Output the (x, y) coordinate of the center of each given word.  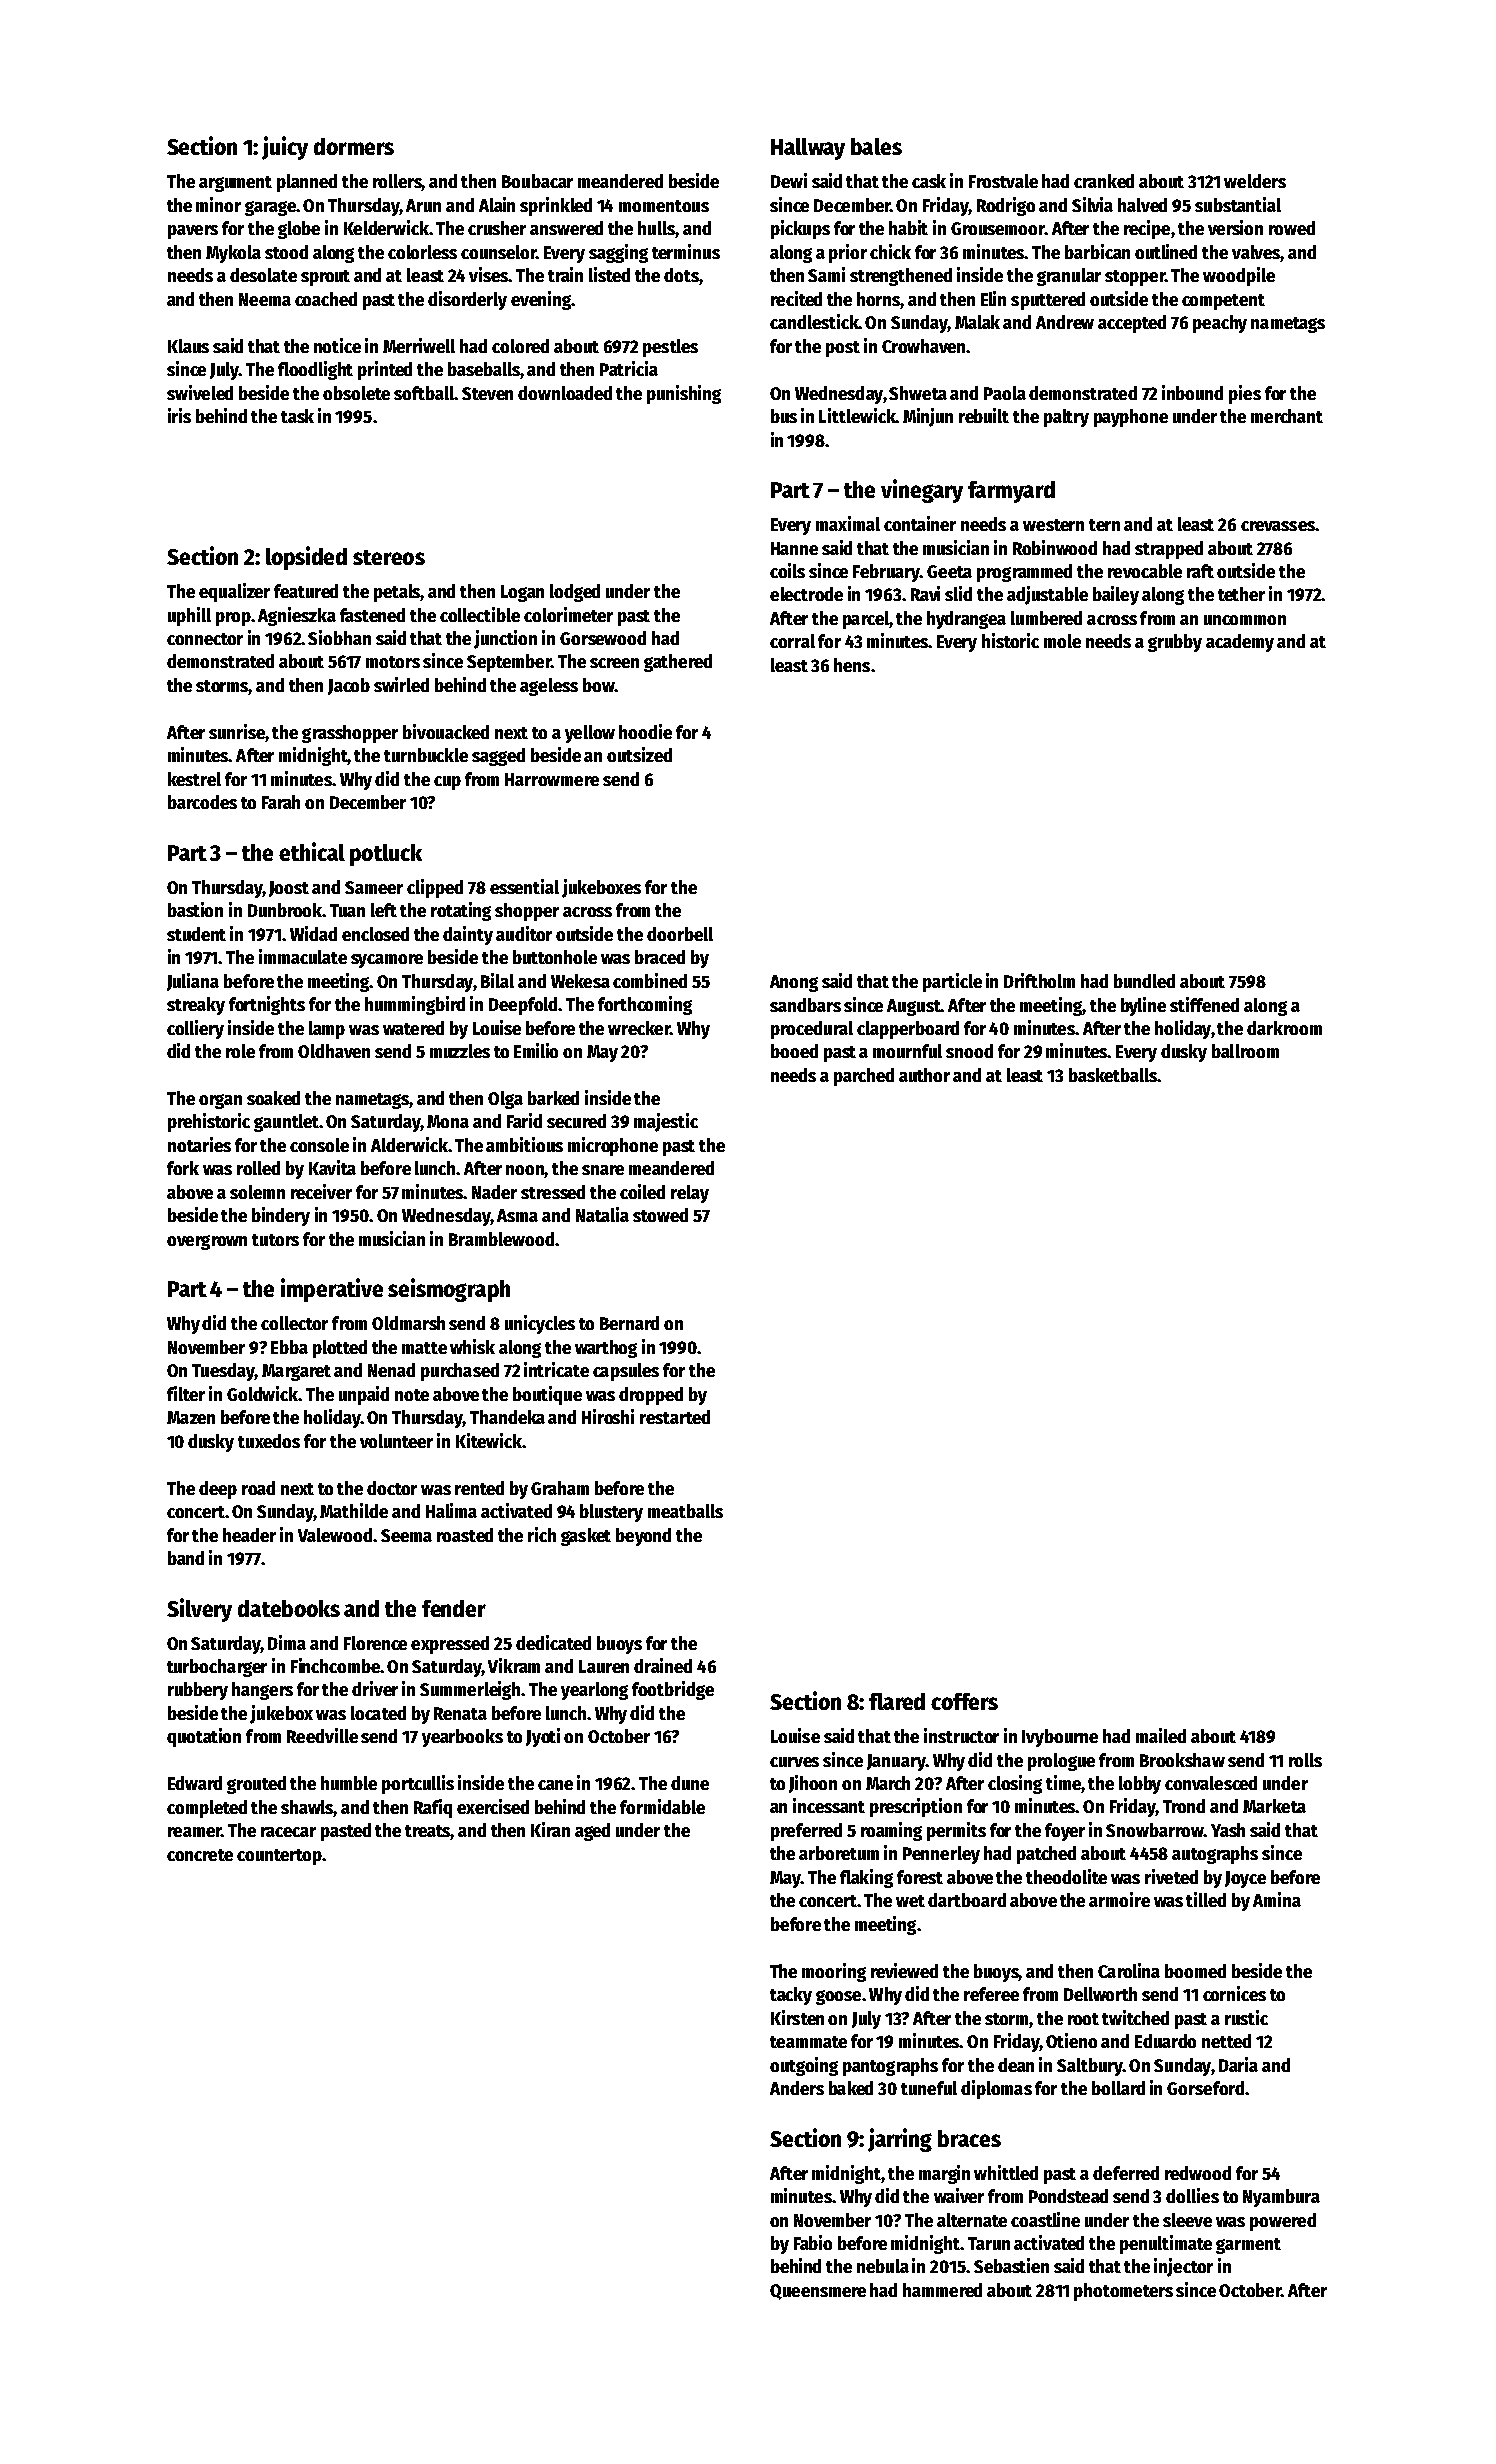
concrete (200, 1855)
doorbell (680, 934)
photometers (1123, 2292)
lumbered (1046, 618)
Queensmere (818, 2292)
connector (205, 639)
